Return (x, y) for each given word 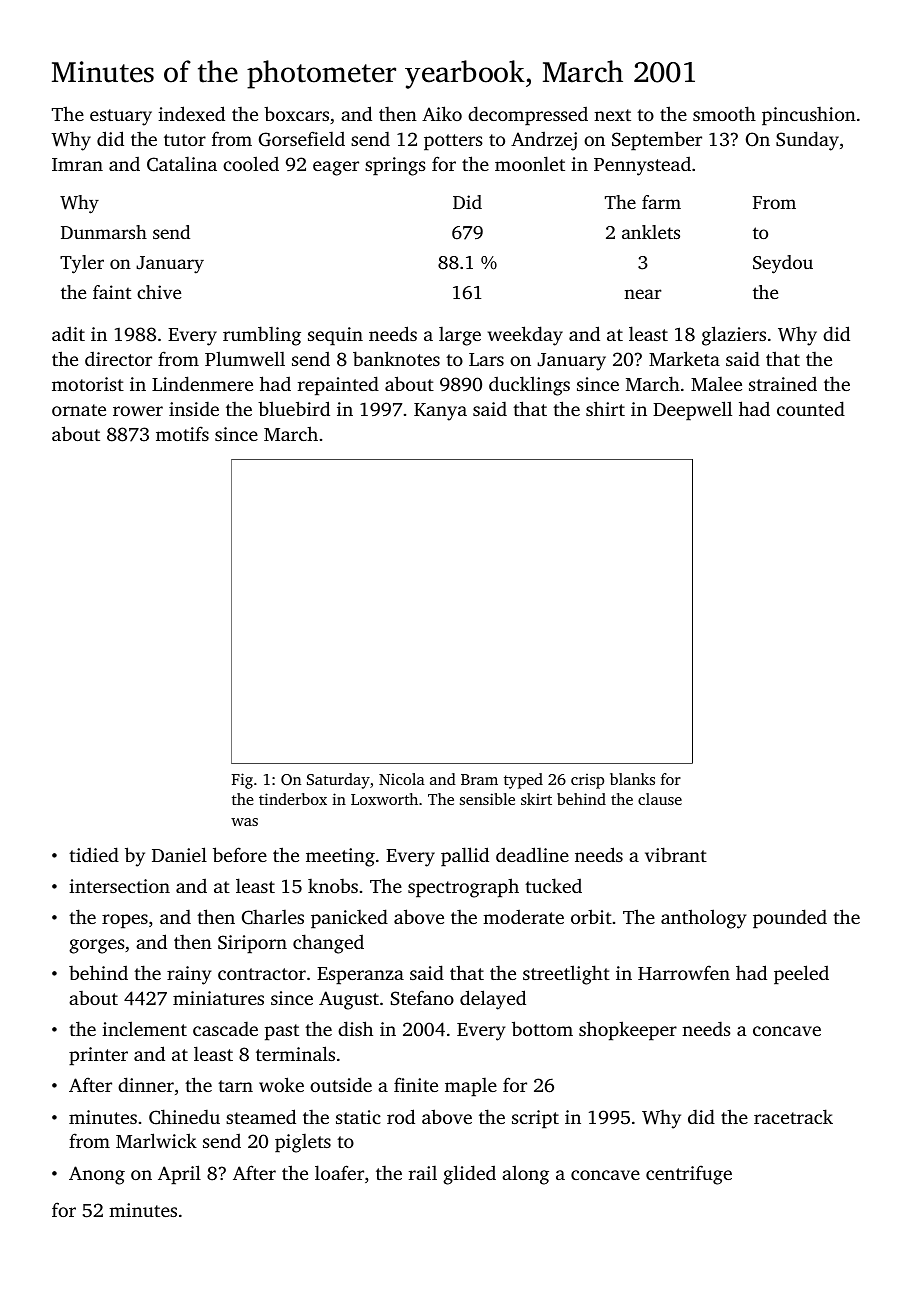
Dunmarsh (104, 232)
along (525, 1175)
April (179, 1175)
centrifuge (689, 1175)
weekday (525, 336)
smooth (724, 113)
